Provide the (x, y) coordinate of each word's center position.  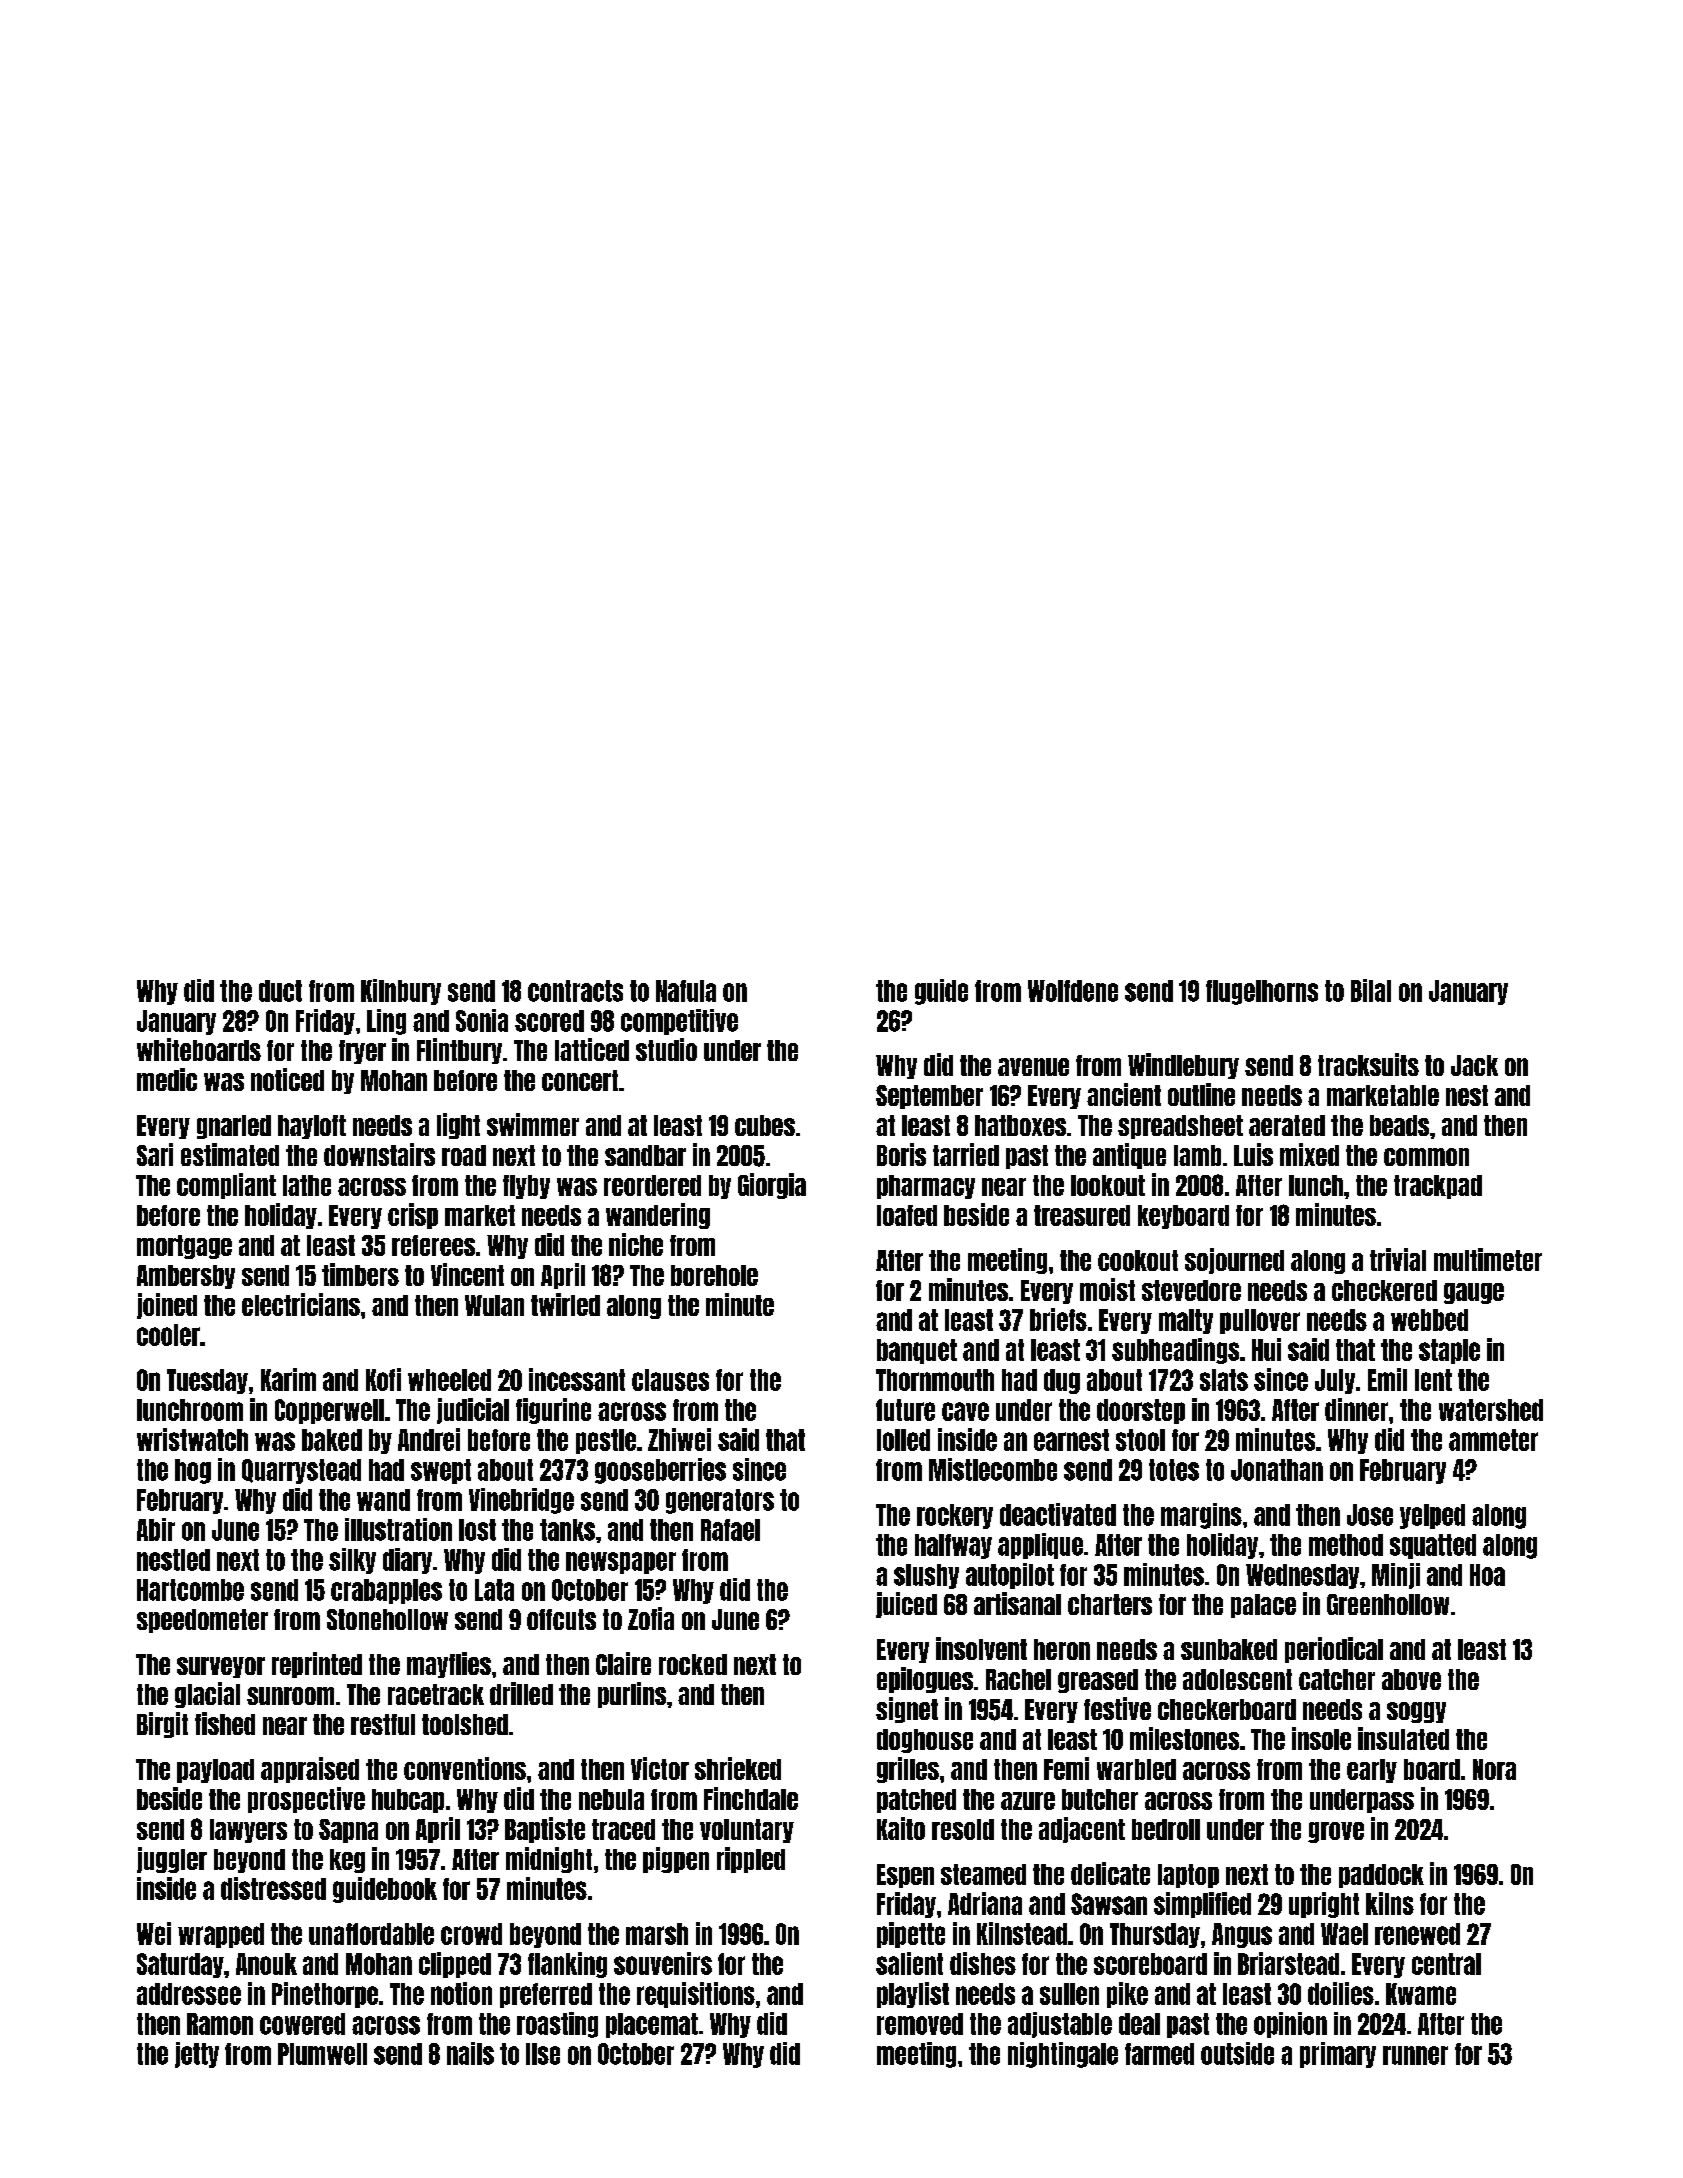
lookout (1108, 1185)
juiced (906, 1605)
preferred (546, 1995)
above (1411, 1679)
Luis (1253, 1154)
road (464, 1155)
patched (916, 1801)
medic (167, 1079)
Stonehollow (387, 1619)
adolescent (1237, 1679)
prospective (306, 1800)
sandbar (645, 1155)
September (929, 1097)
